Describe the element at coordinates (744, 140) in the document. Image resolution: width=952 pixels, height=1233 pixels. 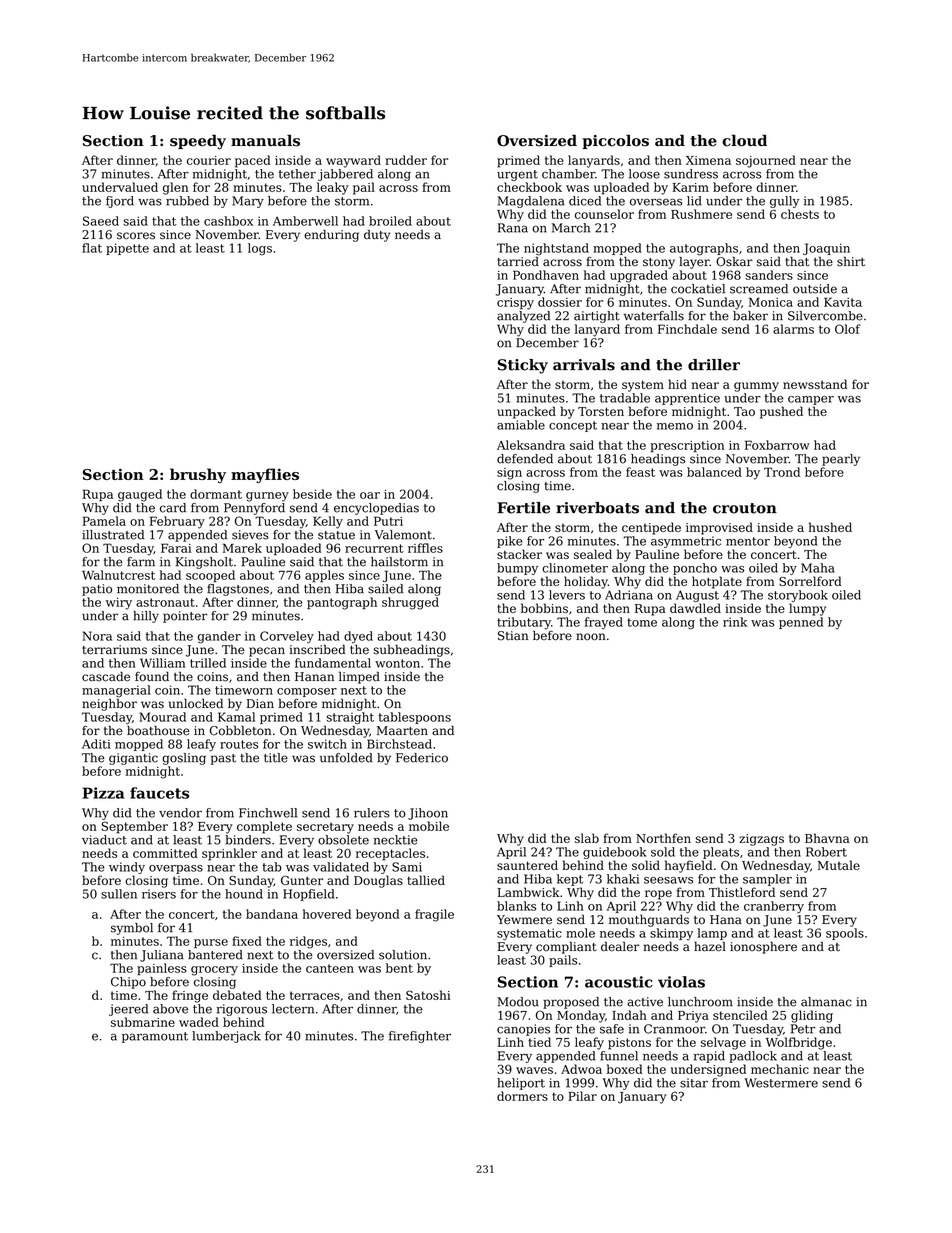
I see `cloud` at that location.
